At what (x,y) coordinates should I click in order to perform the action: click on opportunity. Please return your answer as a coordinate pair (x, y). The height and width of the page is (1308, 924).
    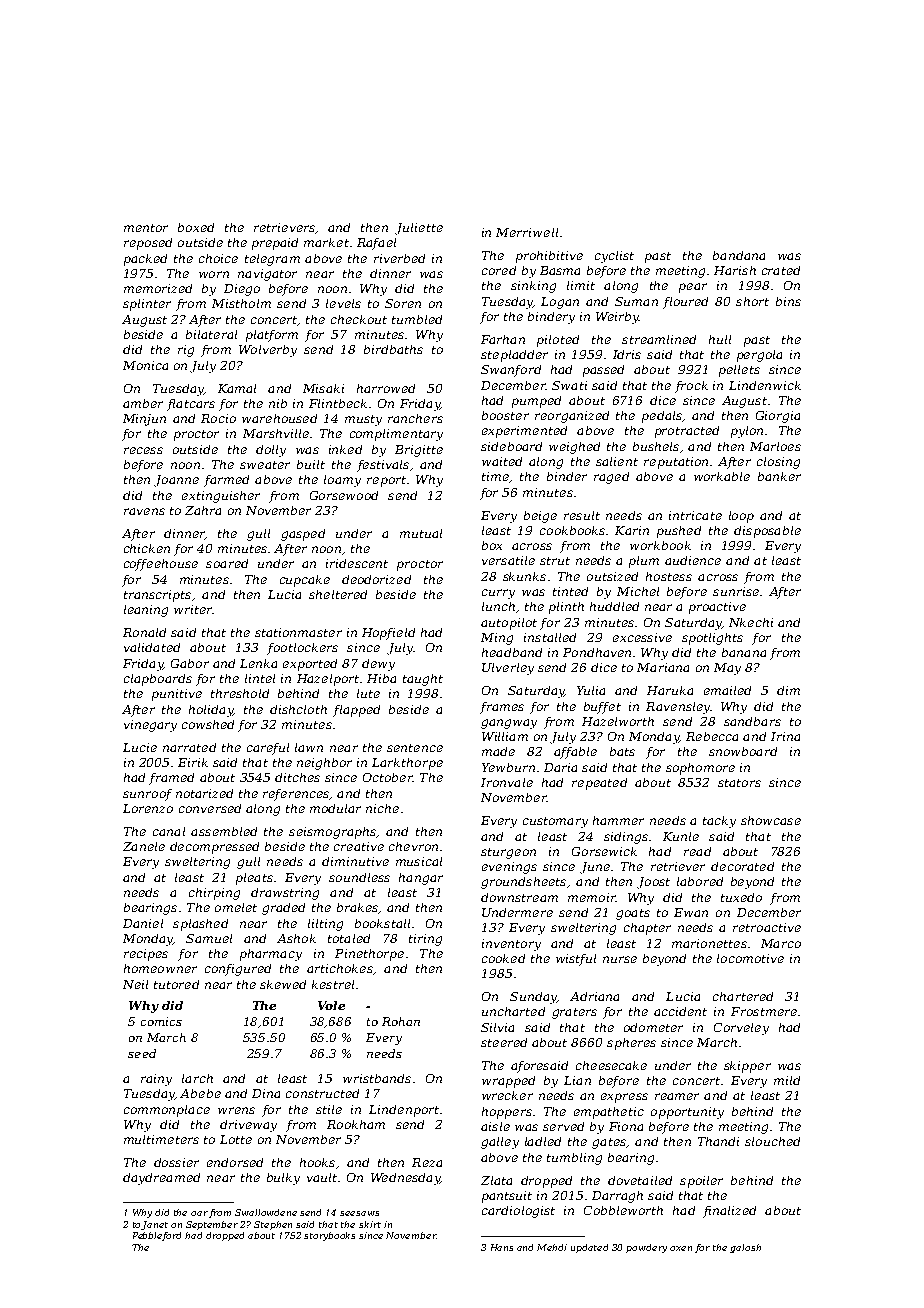
    Looking at the image, I should click on (687, 1113).
